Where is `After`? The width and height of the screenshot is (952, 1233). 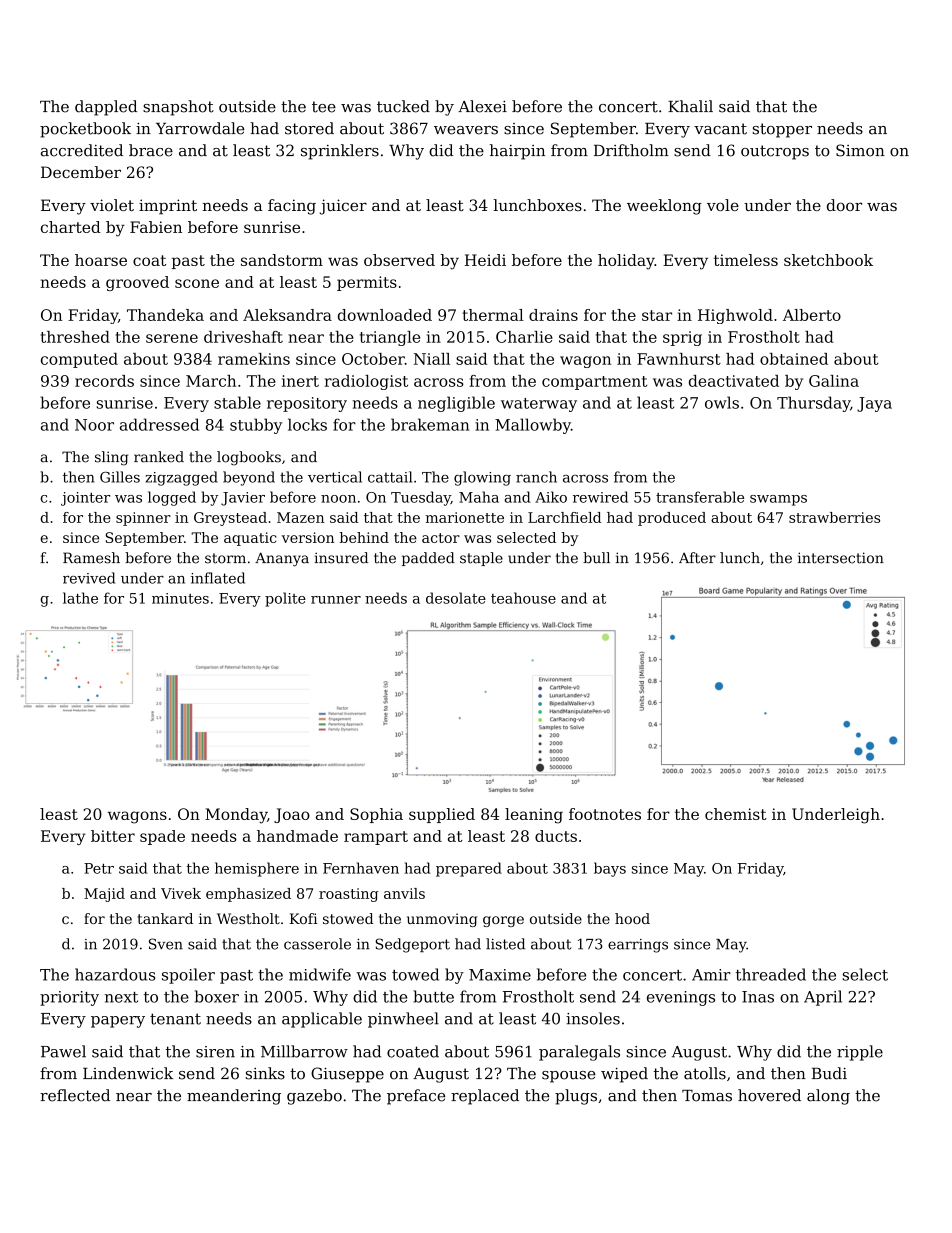 After is located at coordinates (697, 558).
